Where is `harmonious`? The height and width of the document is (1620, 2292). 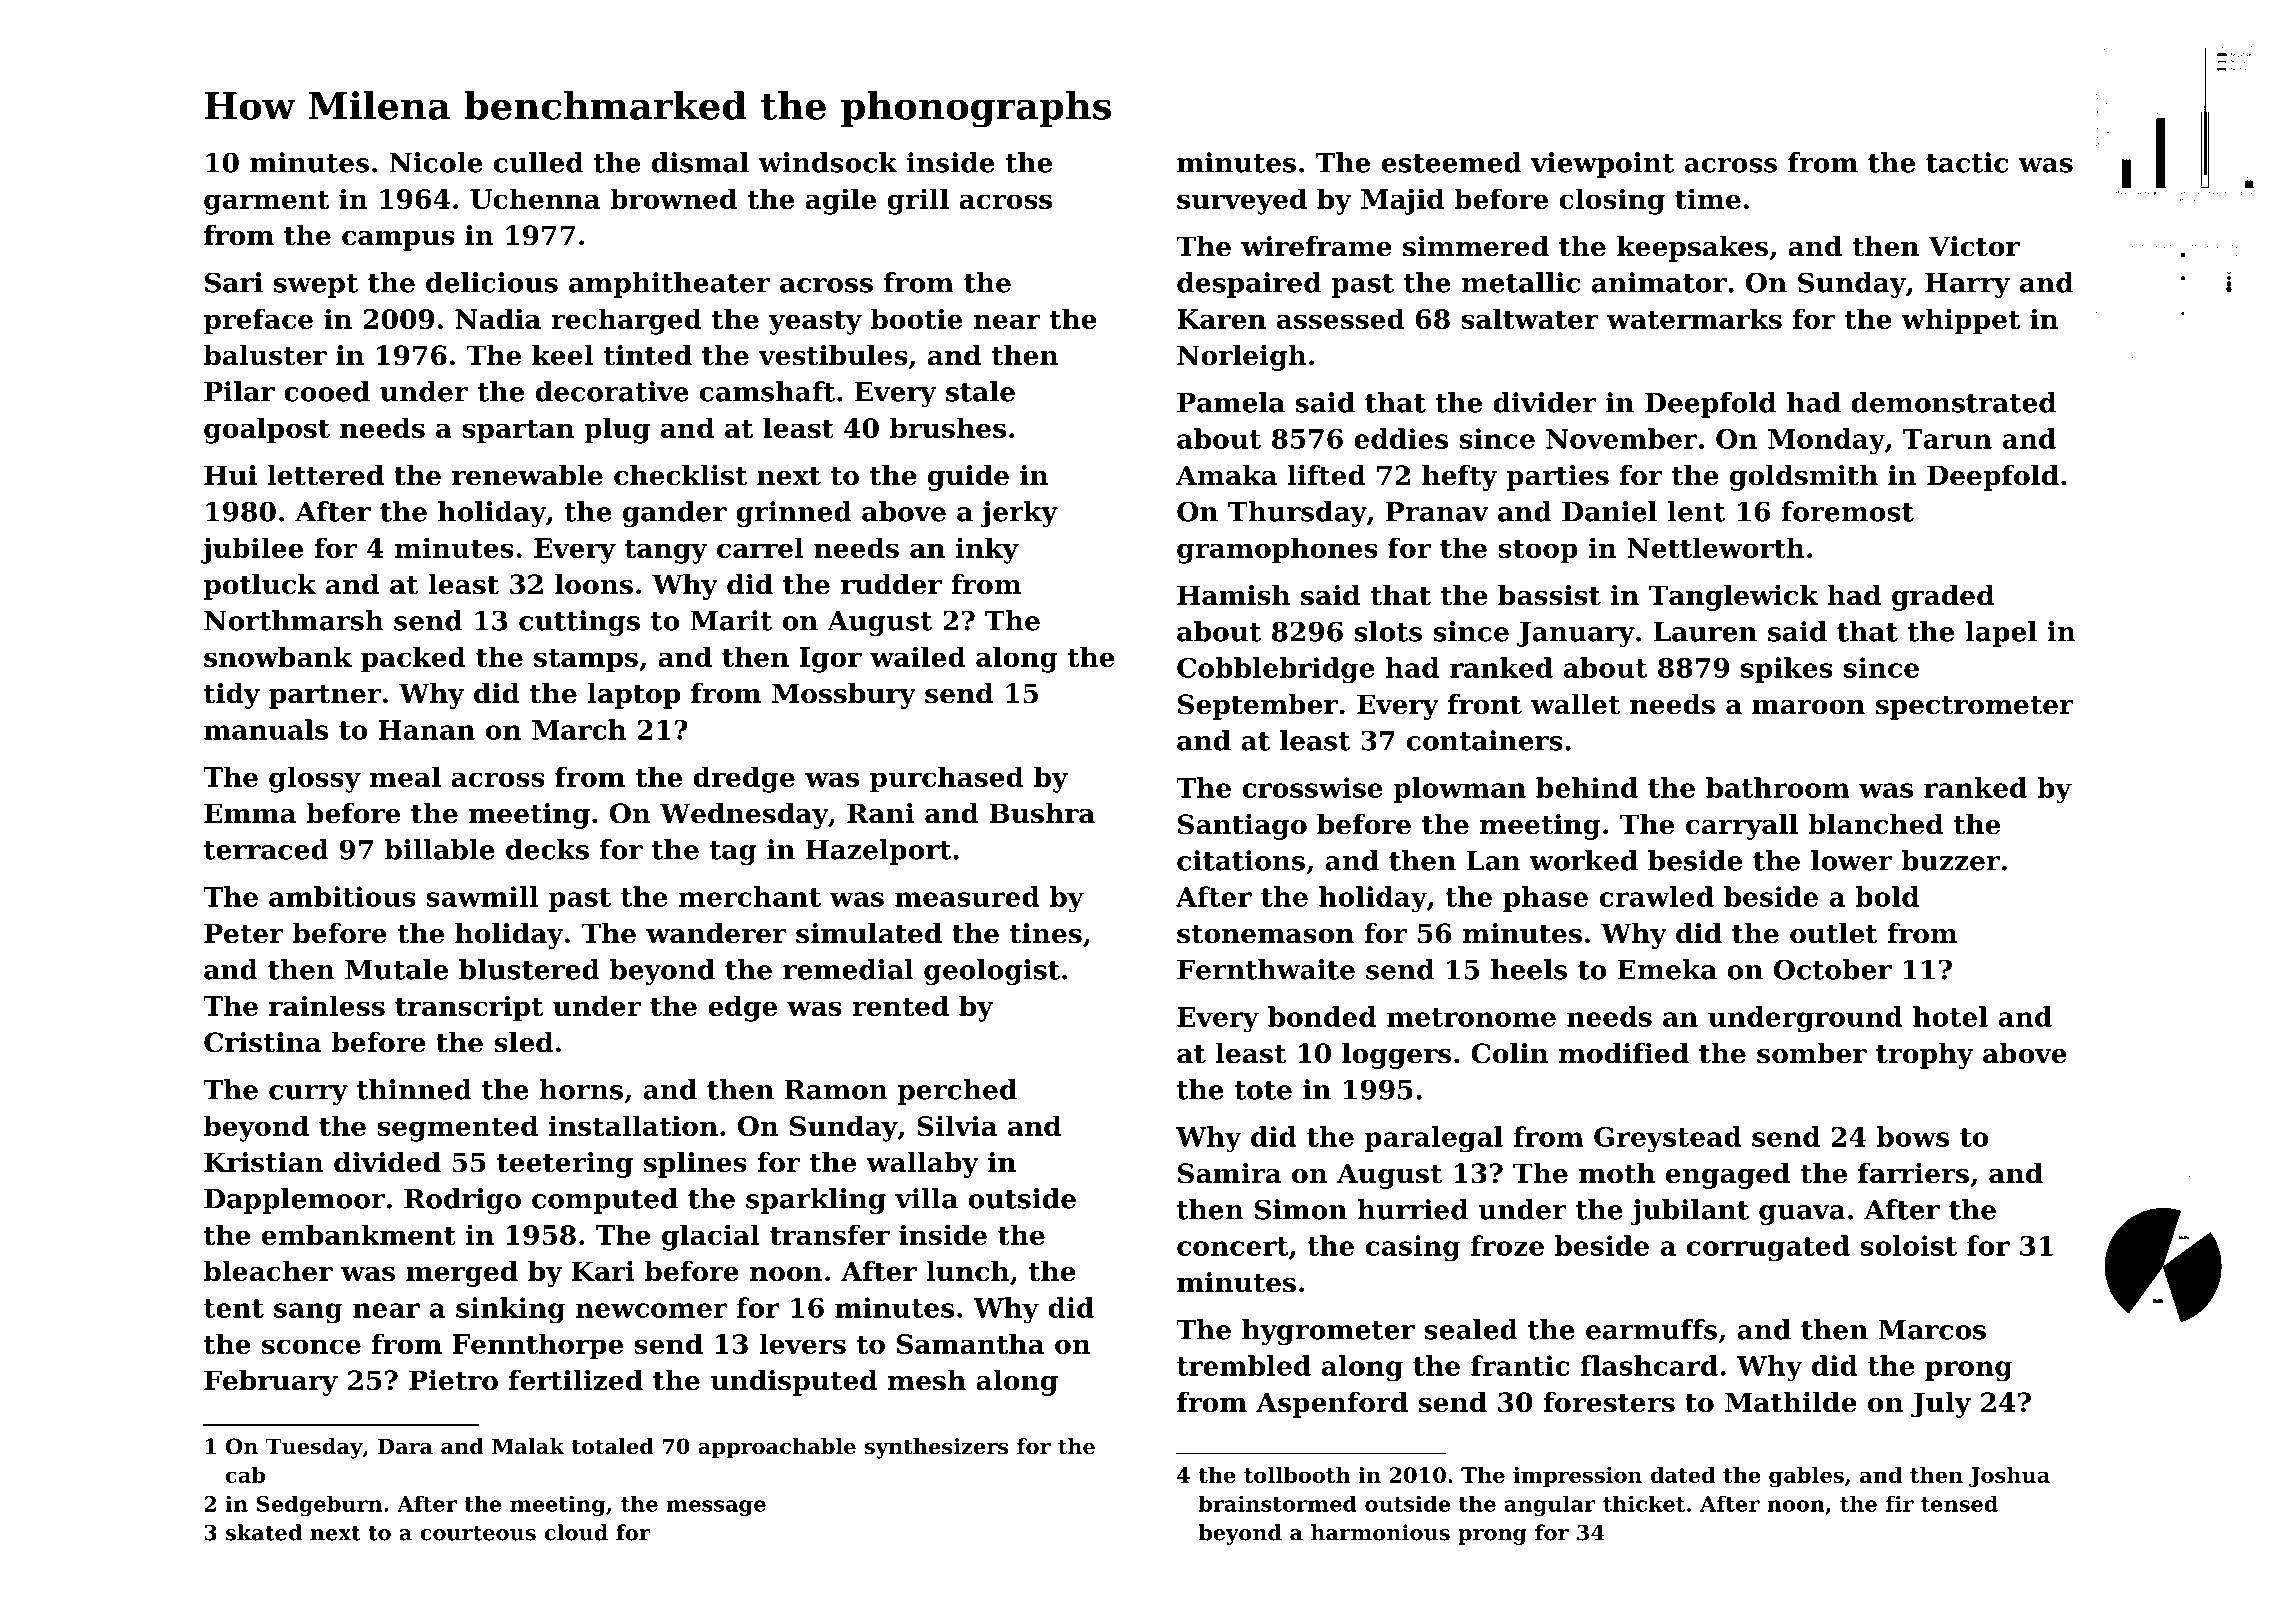
harmonious is located at coordinates (1380, 1532).
